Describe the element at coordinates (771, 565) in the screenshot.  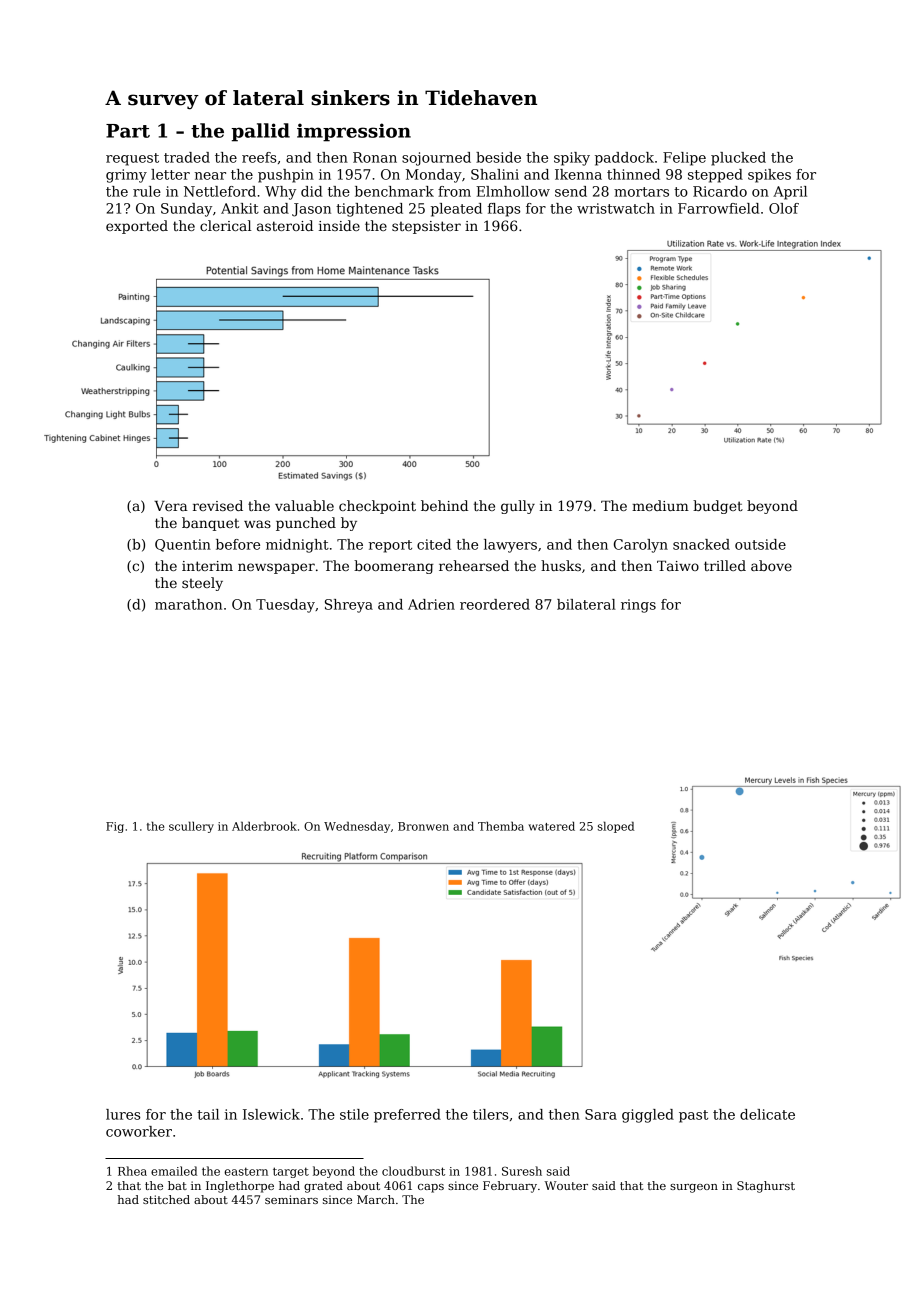
I see `above` at that location.
